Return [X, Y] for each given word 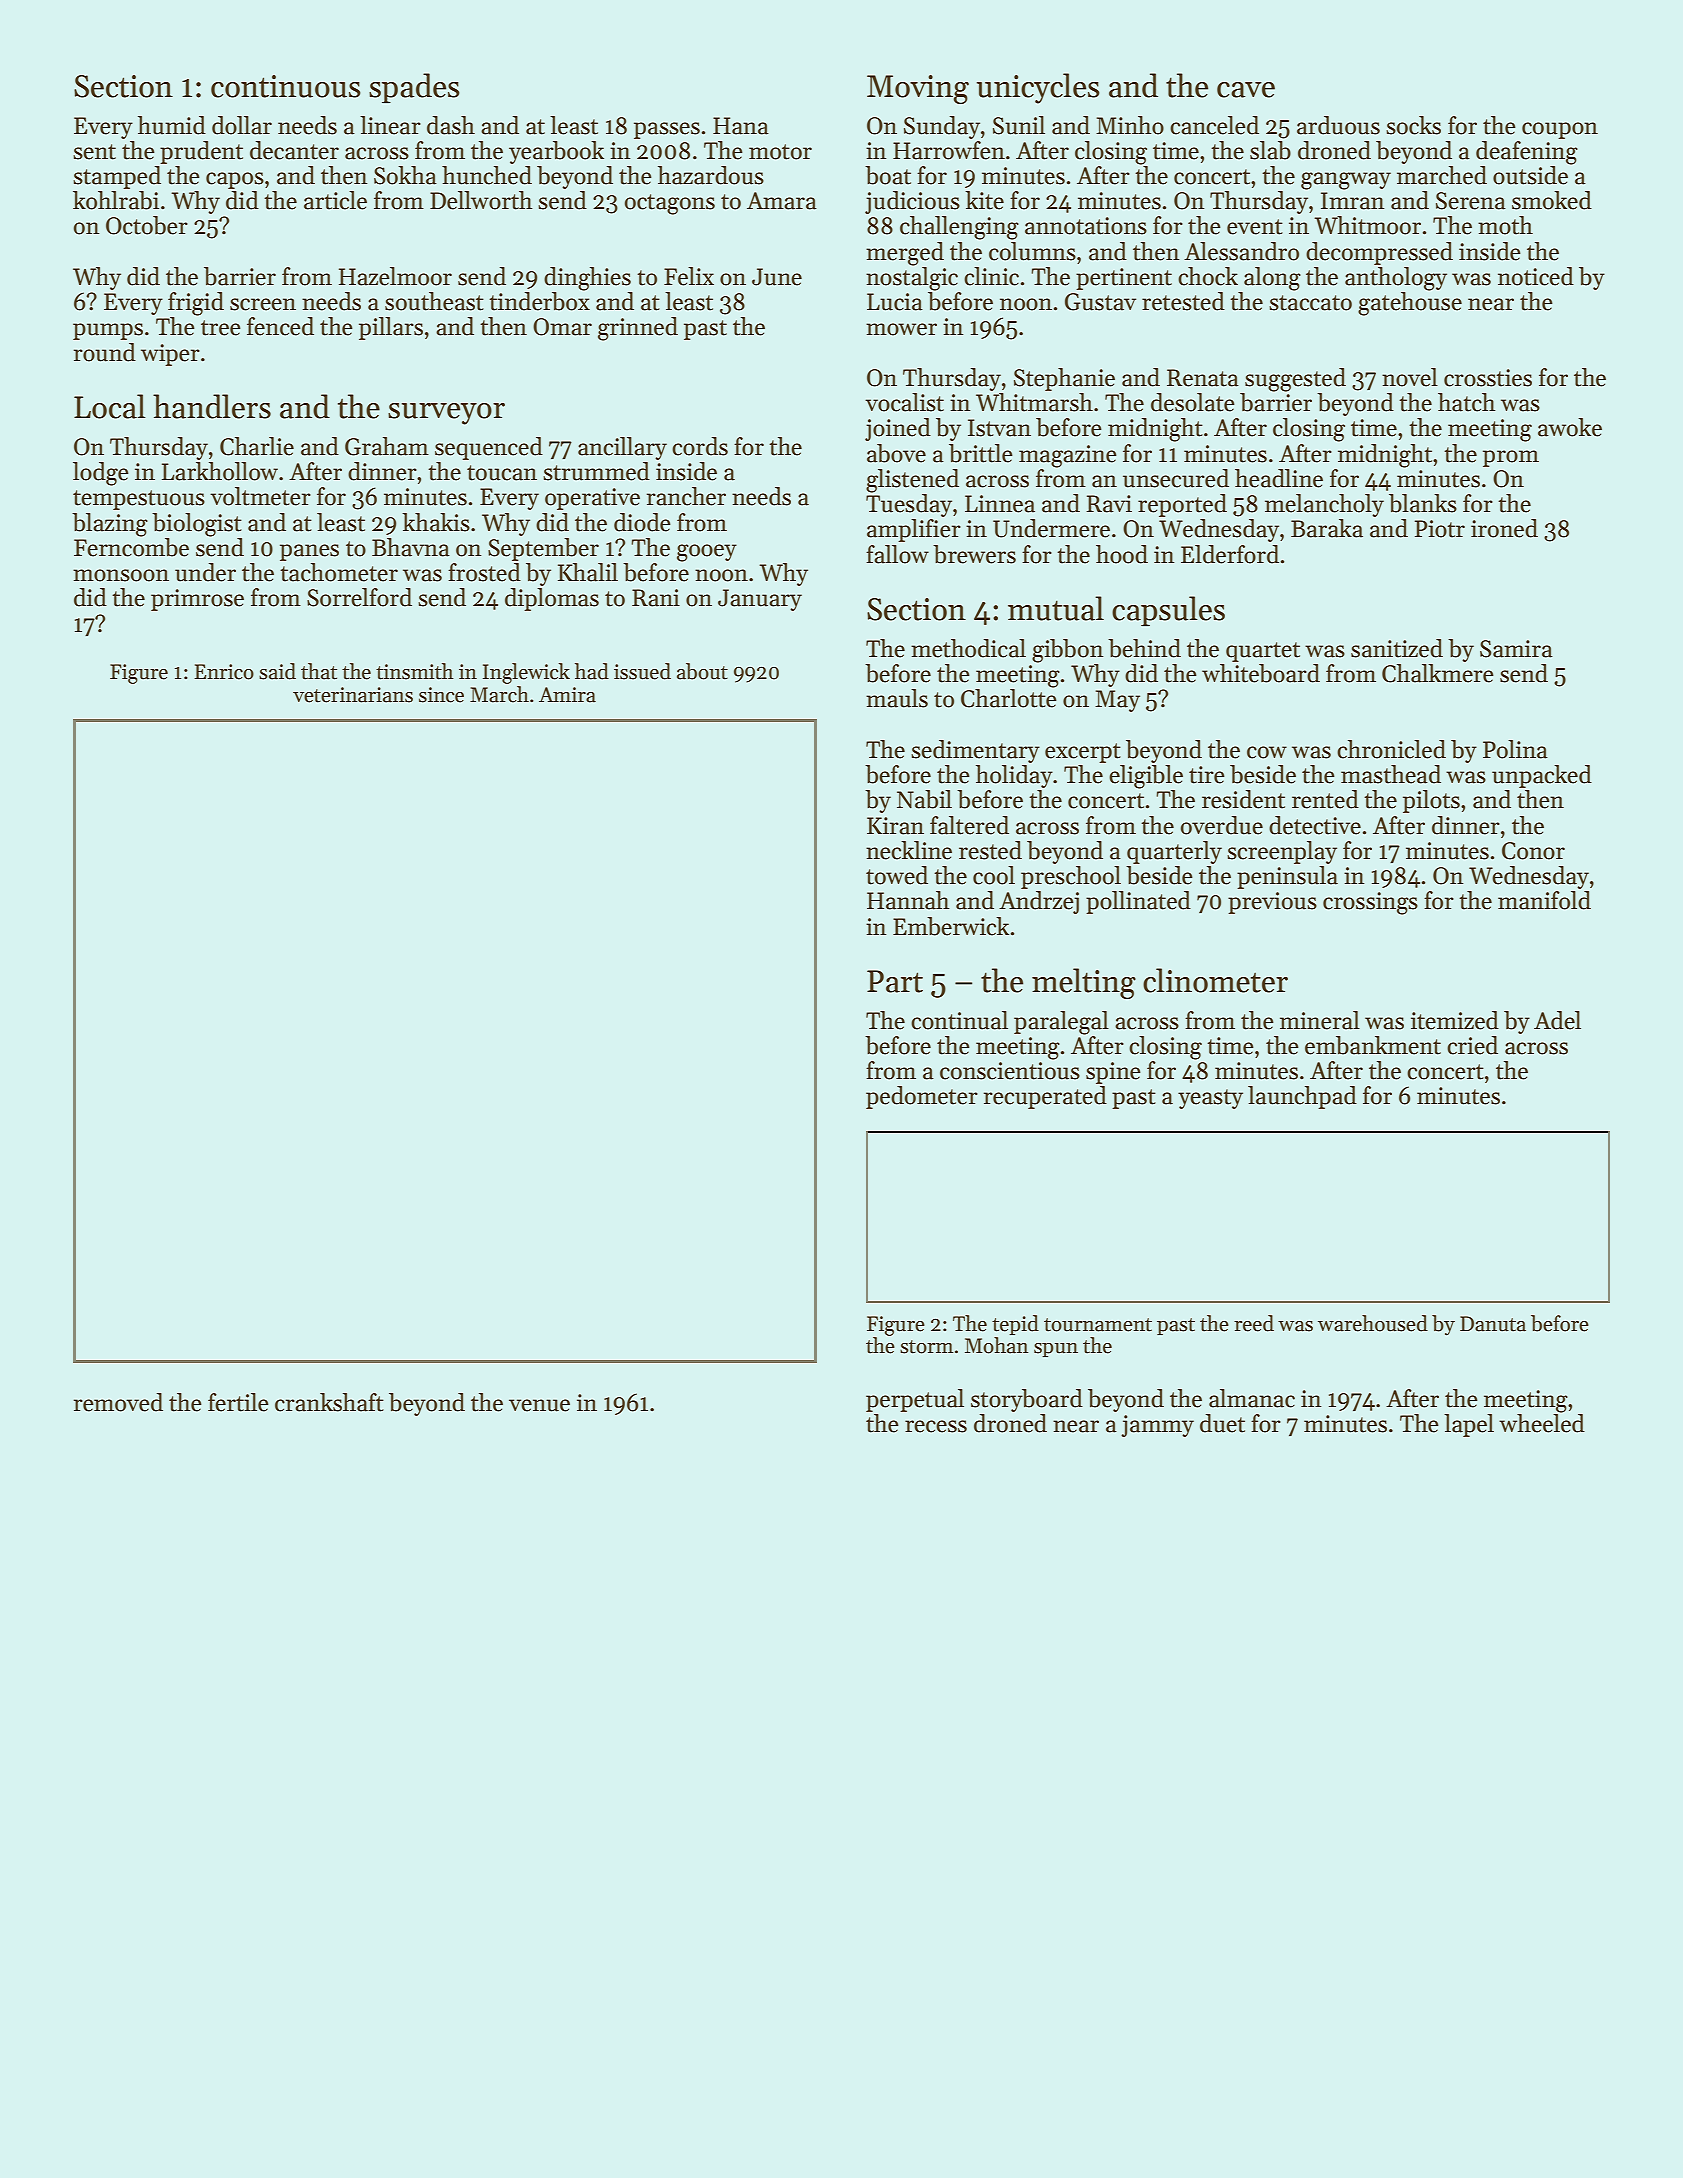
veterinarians [353, 695]
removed [118, 1402]
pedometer [922, 1097]
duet [1222, 1423]
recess [936, 1426]
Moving [918, 89]
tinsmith [415, 671]
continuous [285, 86]
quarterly [1174, 852]
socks [1413, 125]
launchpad [1302, 1097]
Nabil [924, 799]
